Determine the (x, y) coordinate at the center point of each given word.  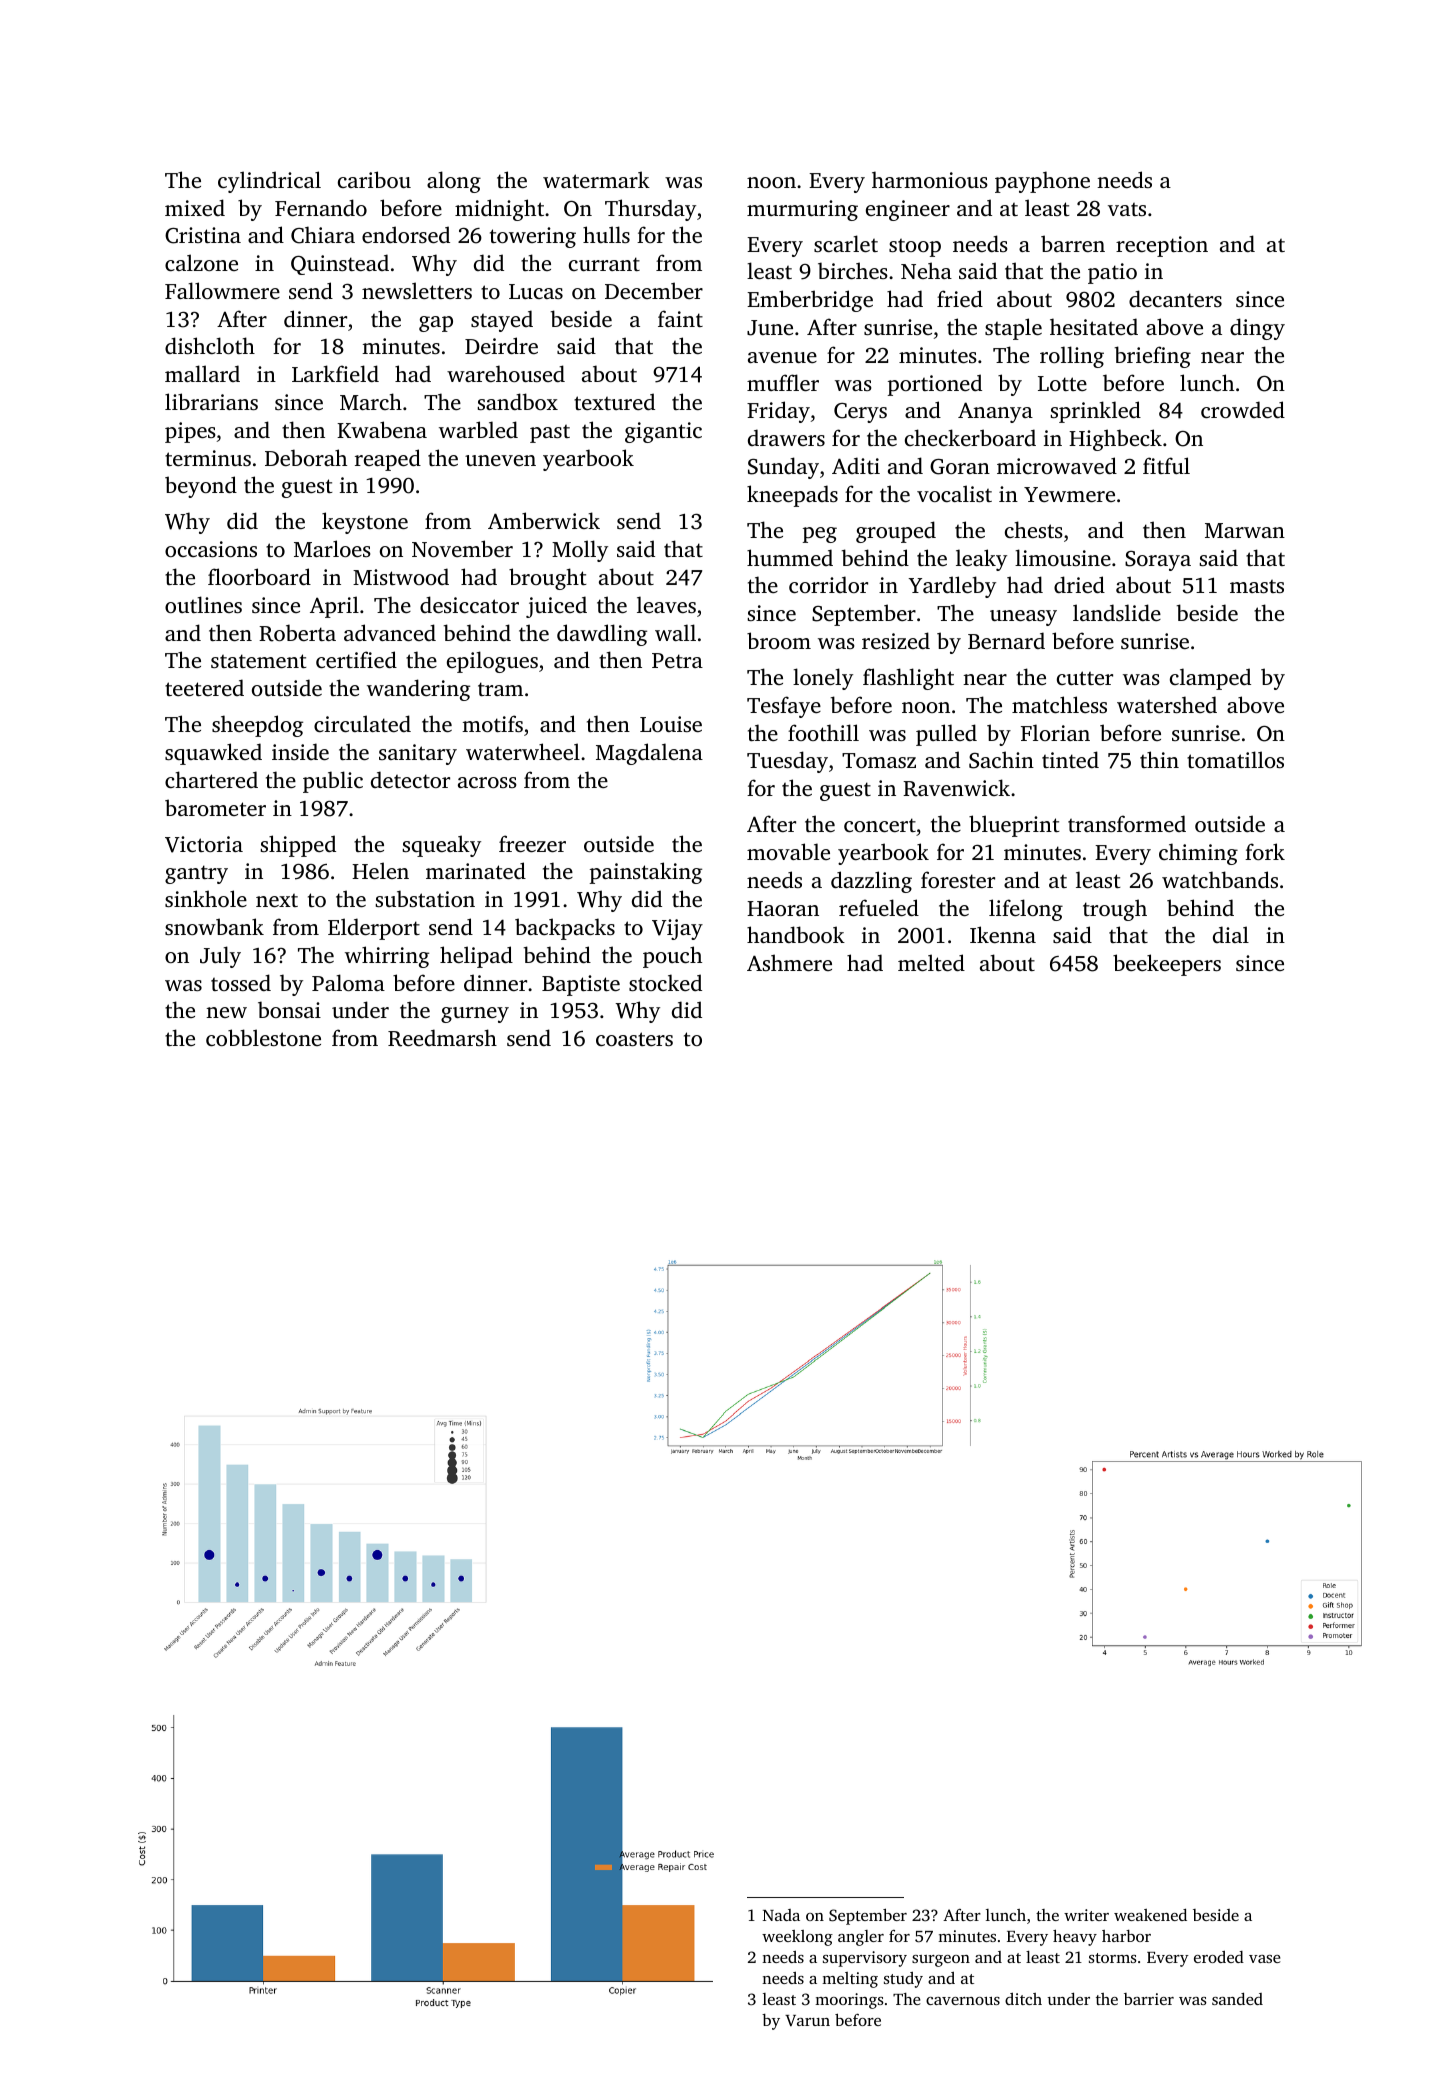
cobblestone (263, 1037)
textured (614, 401)
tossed (241, 982)
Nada (781, 1915)
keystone (365, 523)
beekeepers (1167, 965)
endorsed (406, 234)
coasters (634, 1039)
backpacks (565, 929)
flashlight (908, 679)
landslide (1117, 612)
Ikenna (1003, 934)
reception (1162, 246)
